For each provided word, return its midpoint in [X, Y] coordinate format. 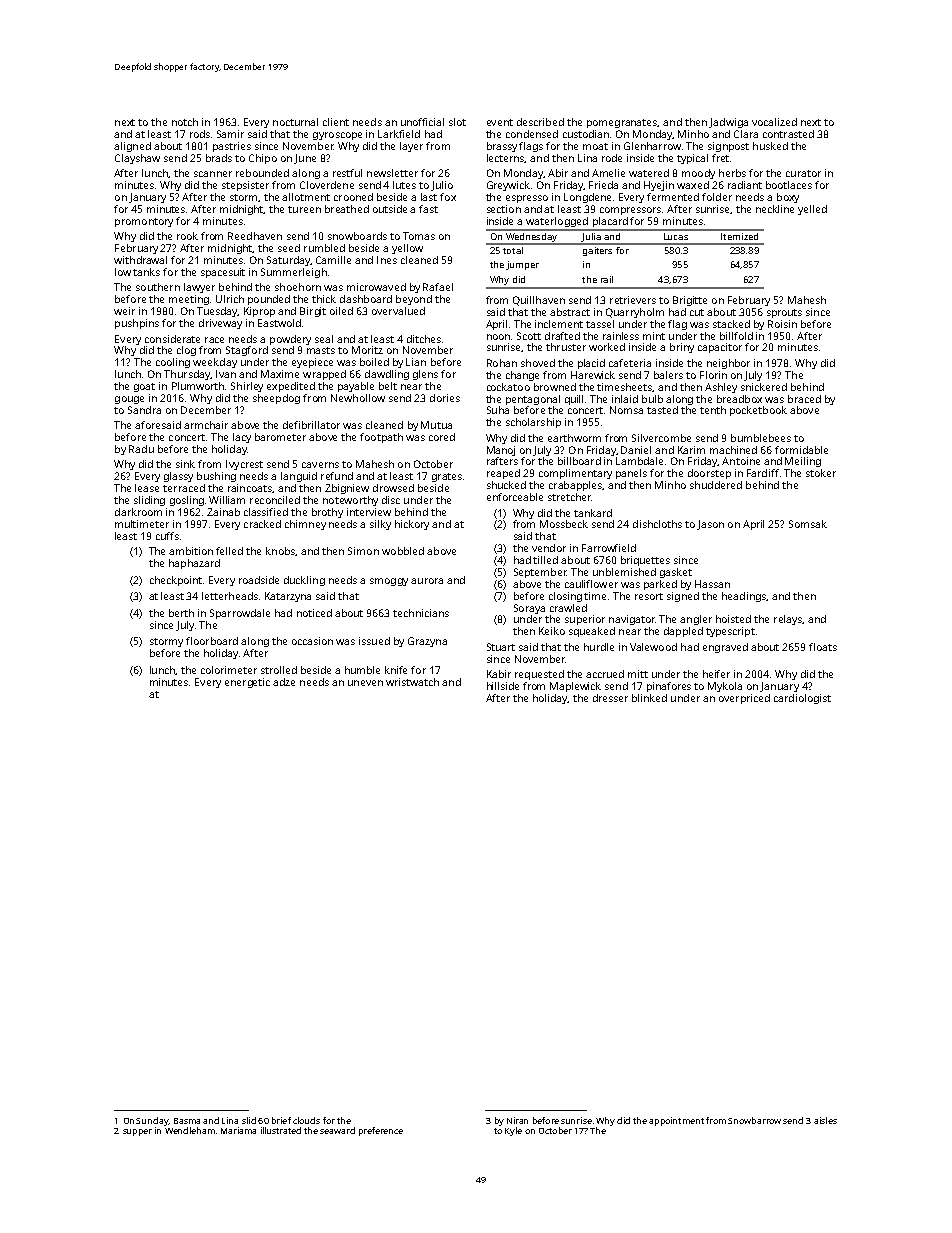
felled [229, 551]
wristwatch [412, 682]
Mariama [238, 1130]
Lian [416, 362]
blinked [649, 698]
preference [381, 1131]
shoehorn [298, 287]
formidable [801, 450]
